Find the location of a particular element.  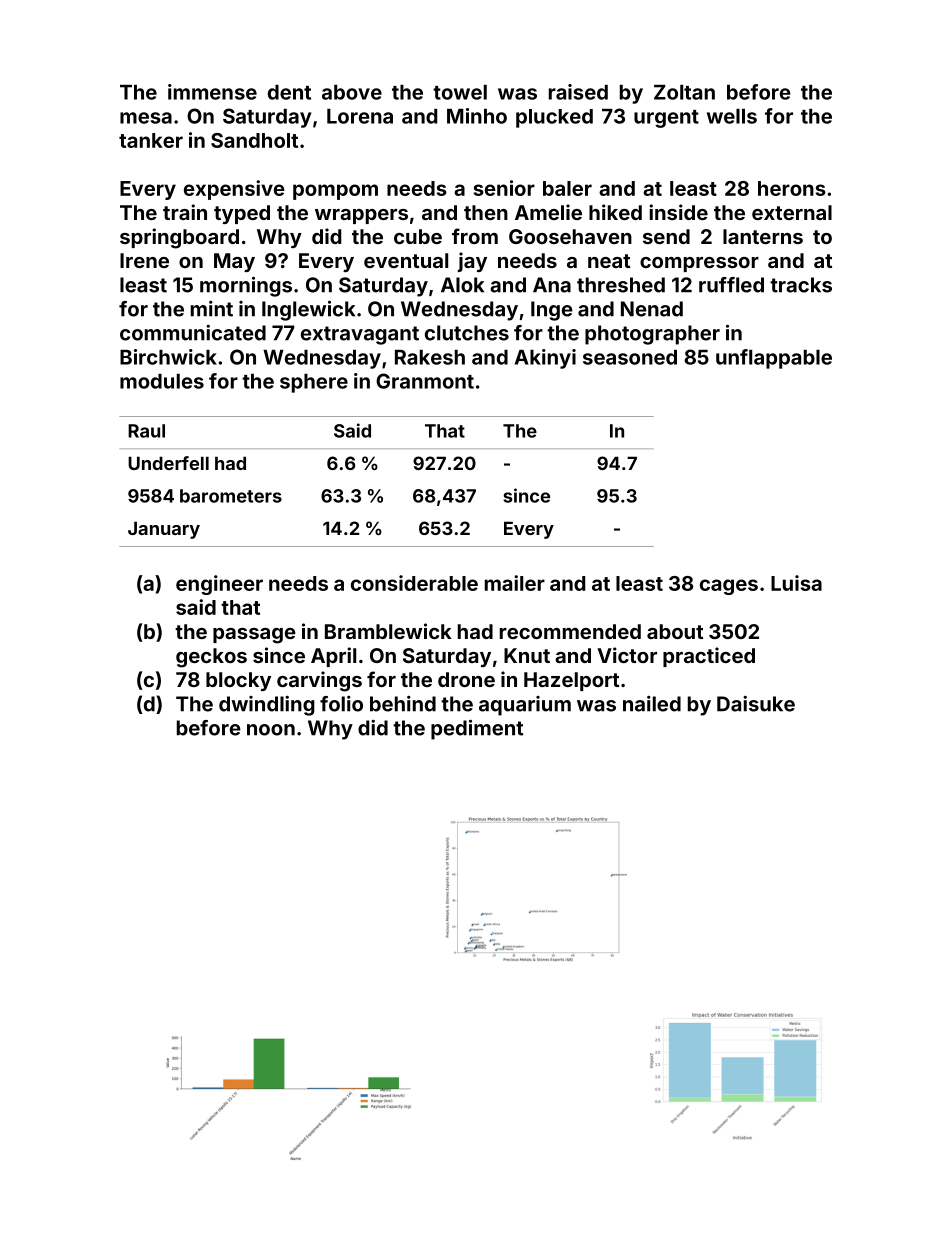

unflappable is located at coordinates (774, 359).
